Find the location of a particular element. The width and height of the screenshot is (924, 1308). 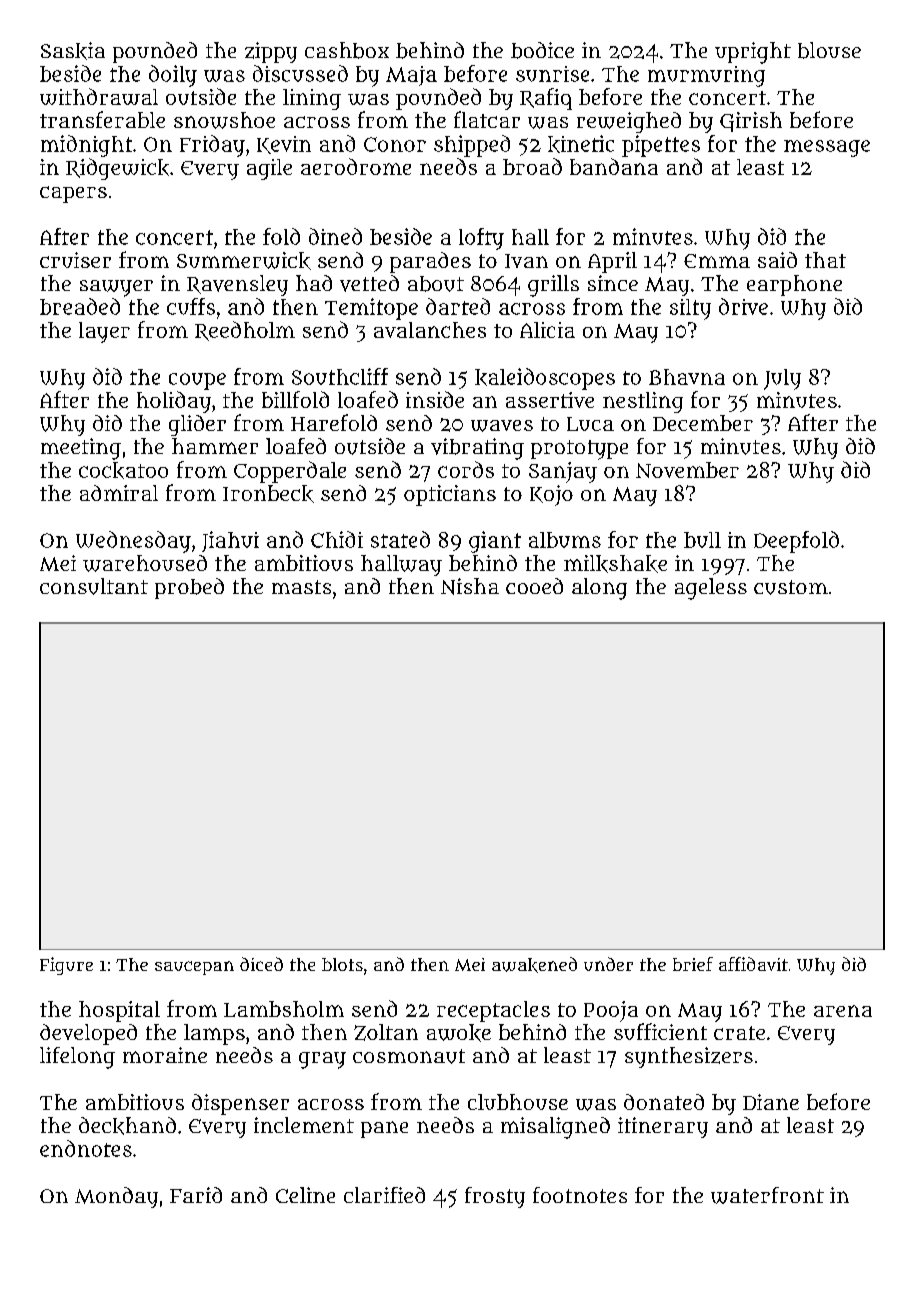

Monday is located at coordinates (116, 1197).
